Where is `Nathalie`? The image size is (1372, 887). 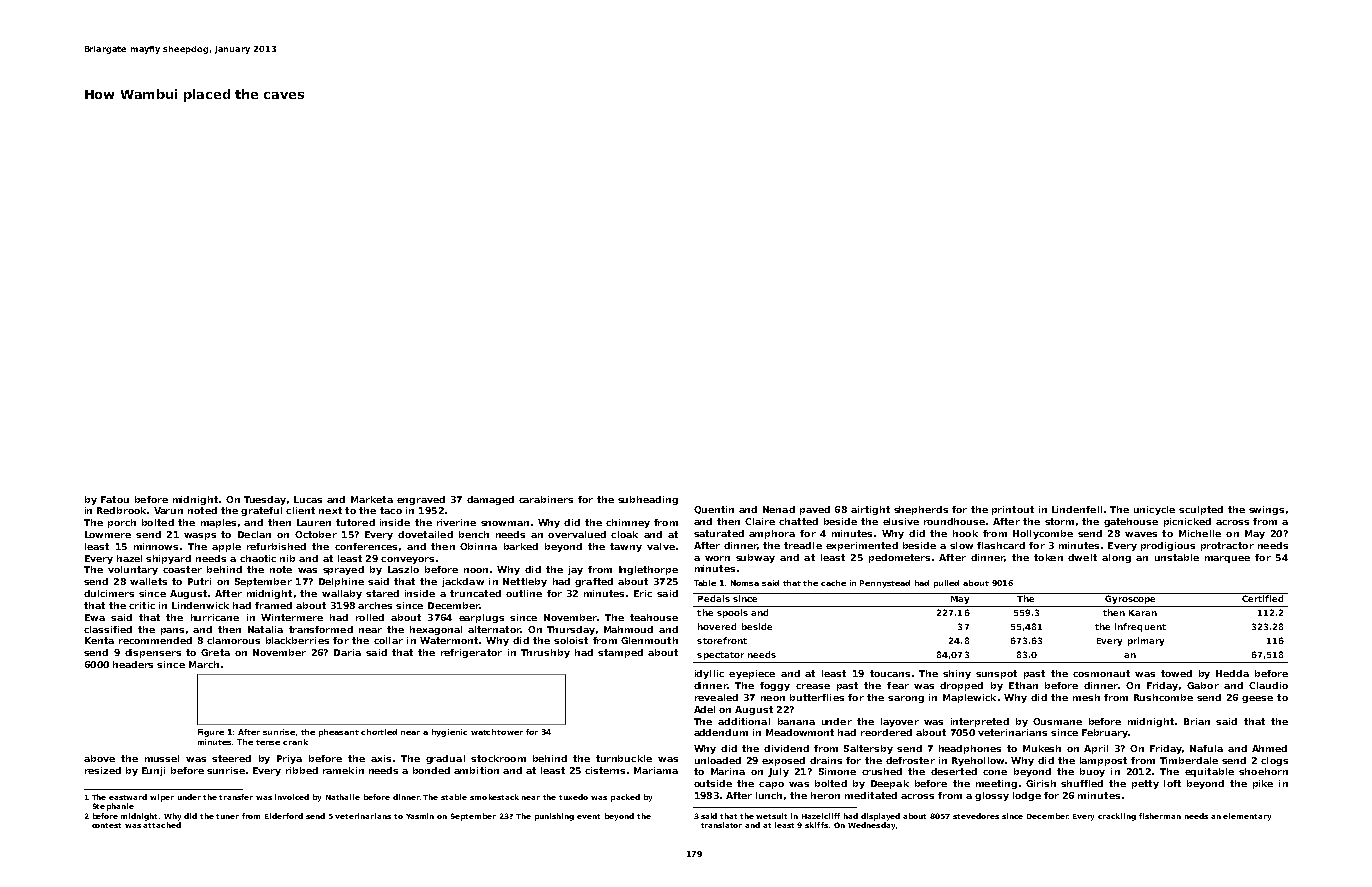 Nathalie is located at coordinates (343, 797).
